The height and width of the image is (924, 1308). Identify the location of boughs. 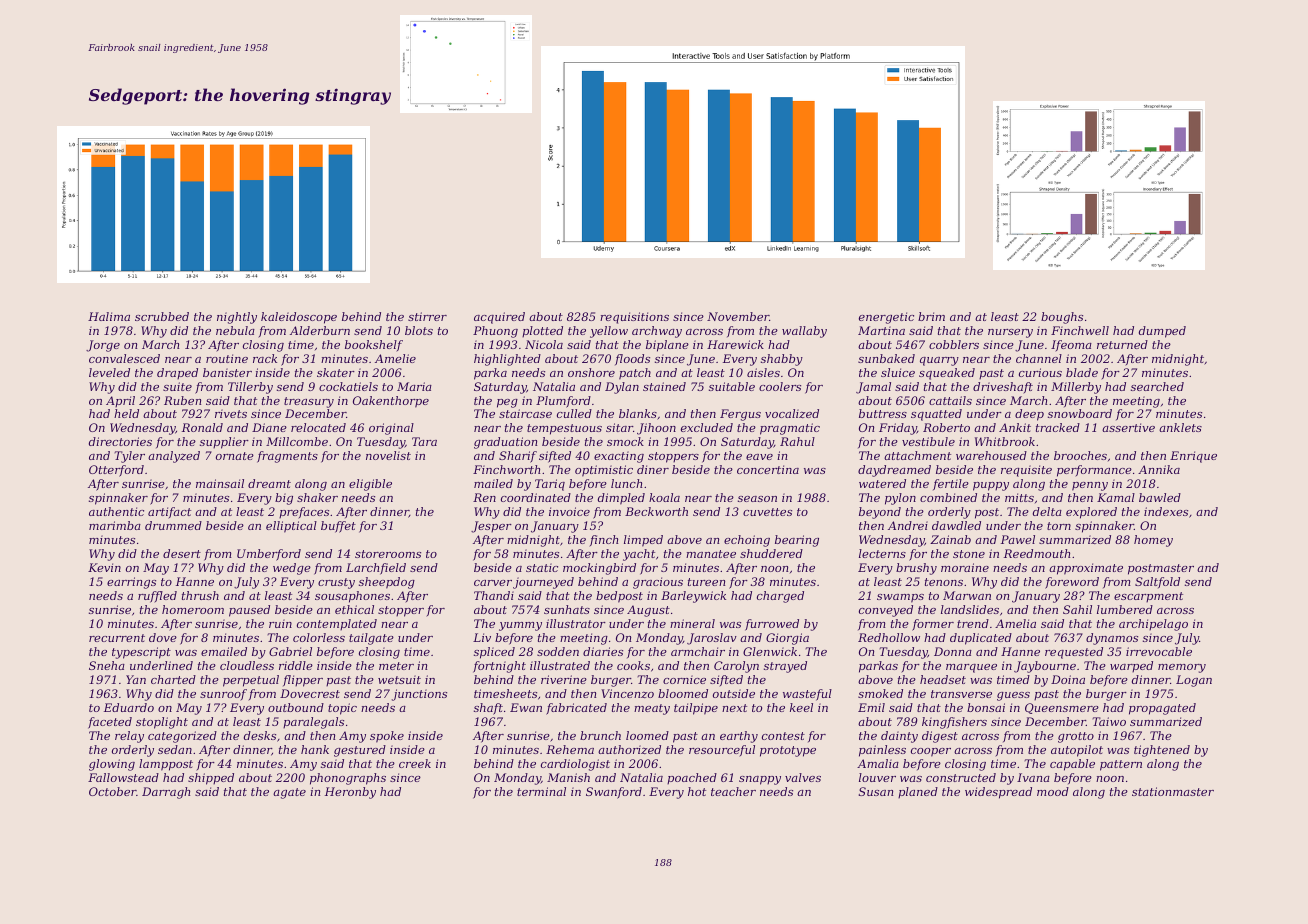
(1062, 318).
